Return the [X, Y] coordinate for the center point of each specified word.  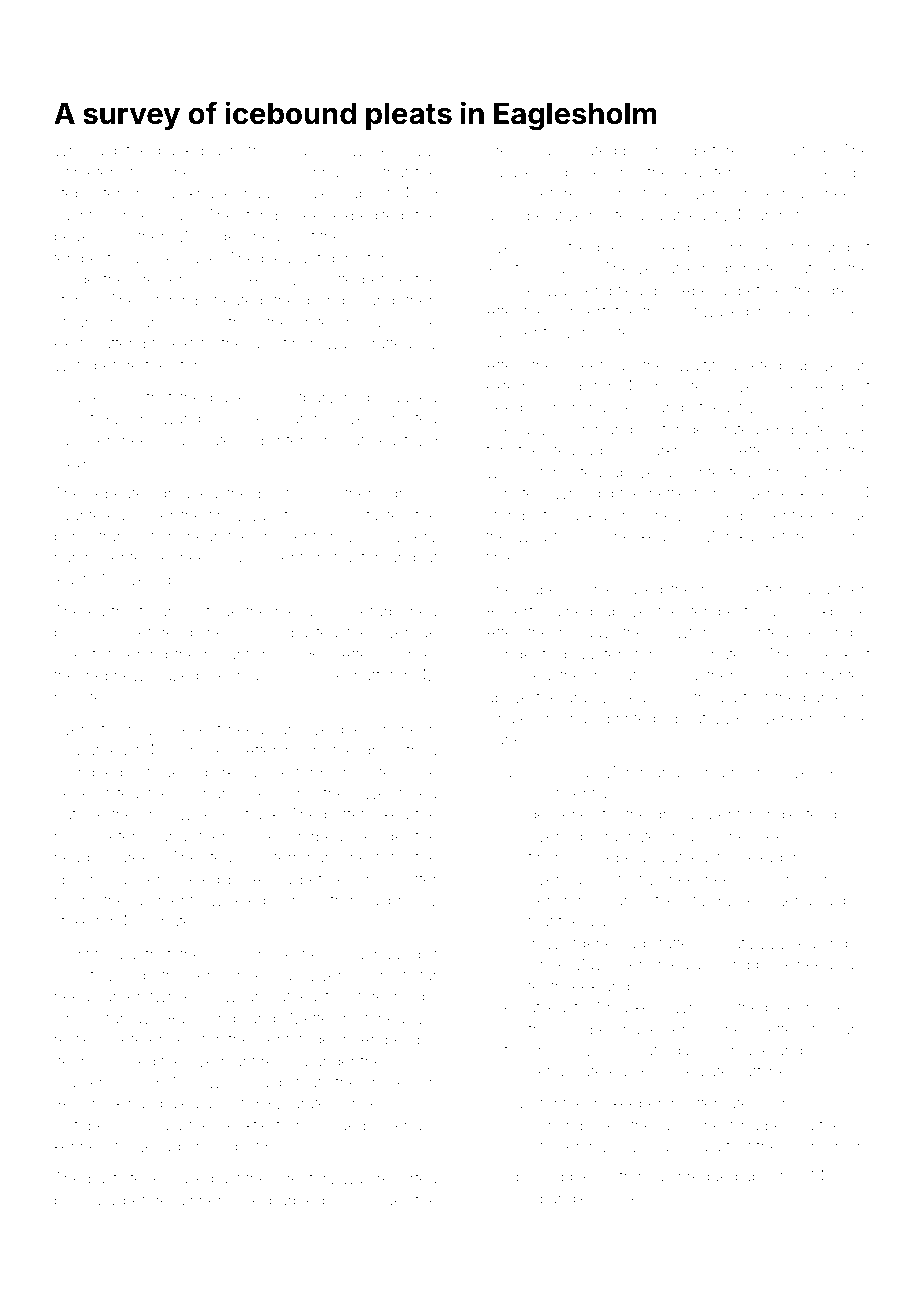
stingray [788, 474]
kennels [82, 1146]
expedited [368, 215]
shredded [703, 1176]
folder [560, 1145]
